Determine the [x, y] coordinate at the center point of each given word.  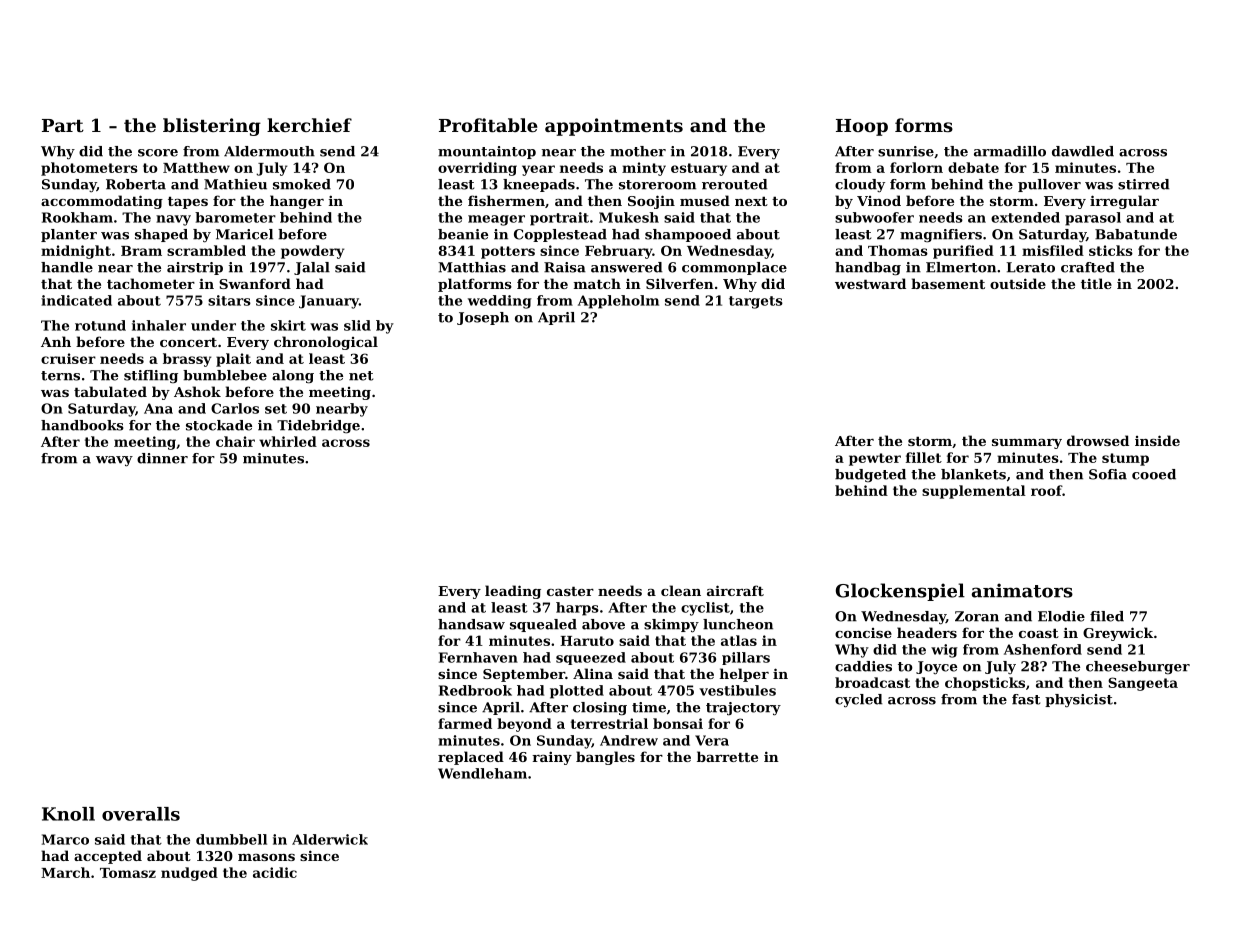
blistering [212, 127]
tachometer [151, 283]
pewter [875, 459]
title [1096, 283]
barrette [727, 756]
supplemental [974, 492]
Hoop [862, 127]
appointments [614, 127]
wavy [114, 461]
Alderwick [330, 839]
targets [756, 302]
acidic [275, 872]
